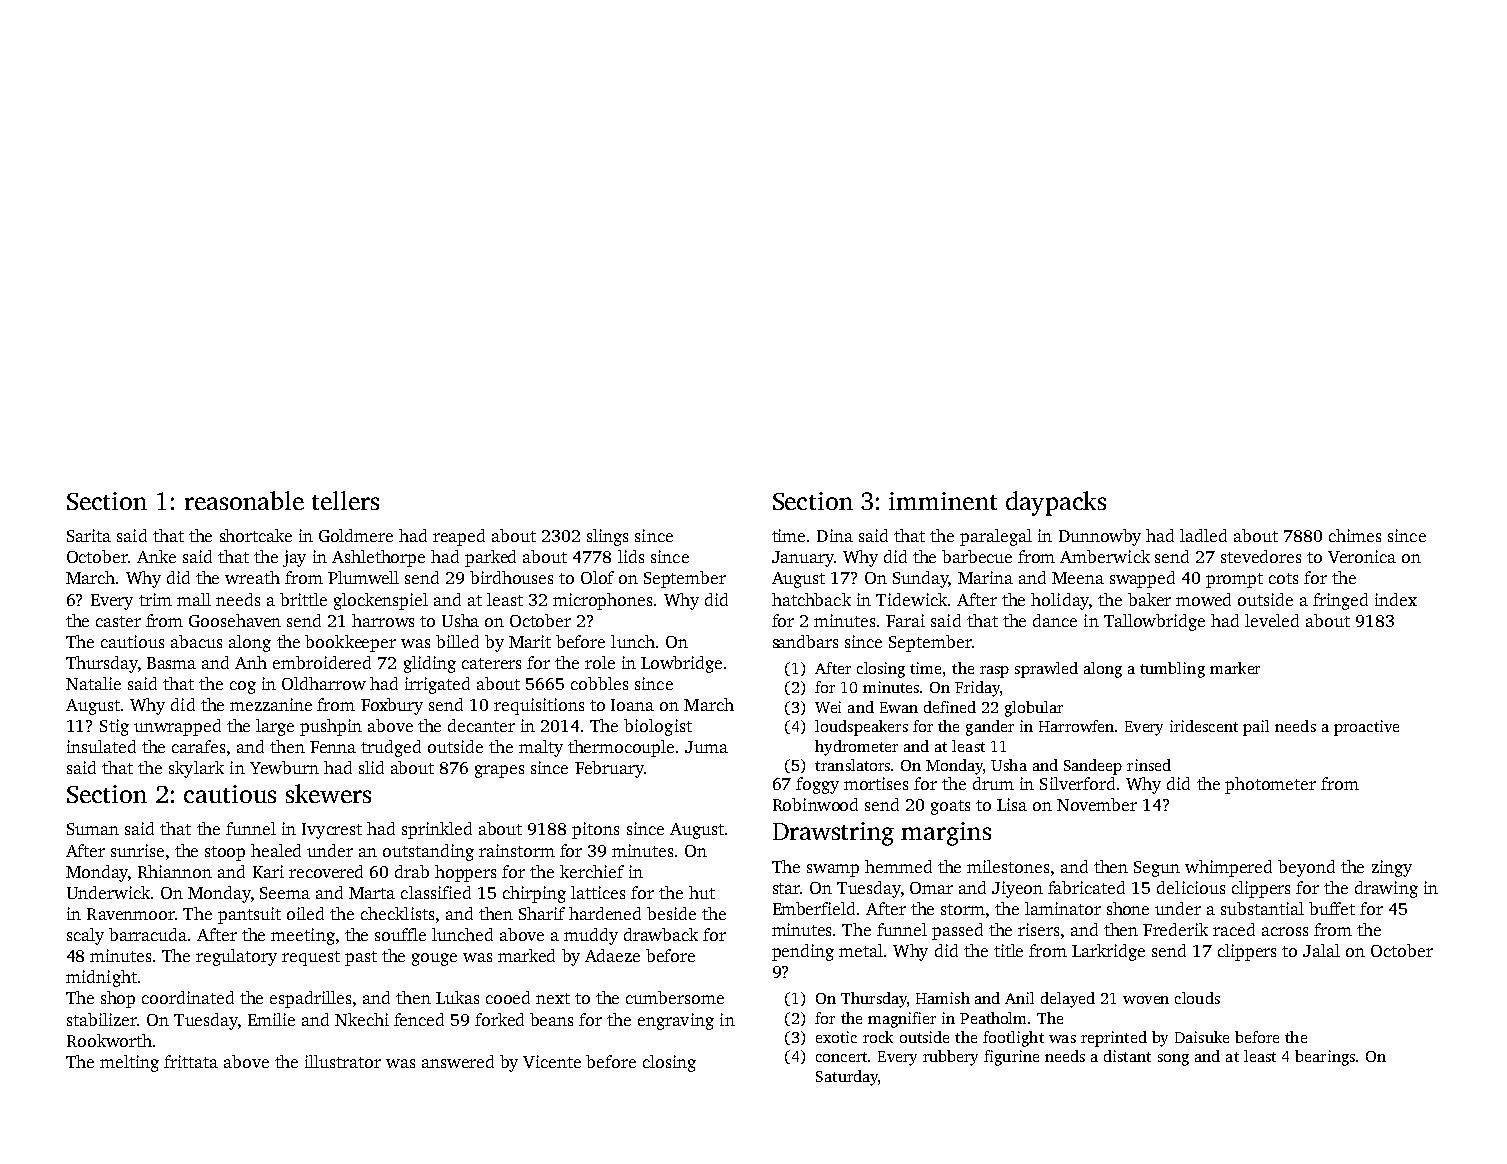 The height and width of the page is (1164, 1507). What do you see at coordinates (600, 662) in the page?
I see `role` at bounding box center [600, 662].
